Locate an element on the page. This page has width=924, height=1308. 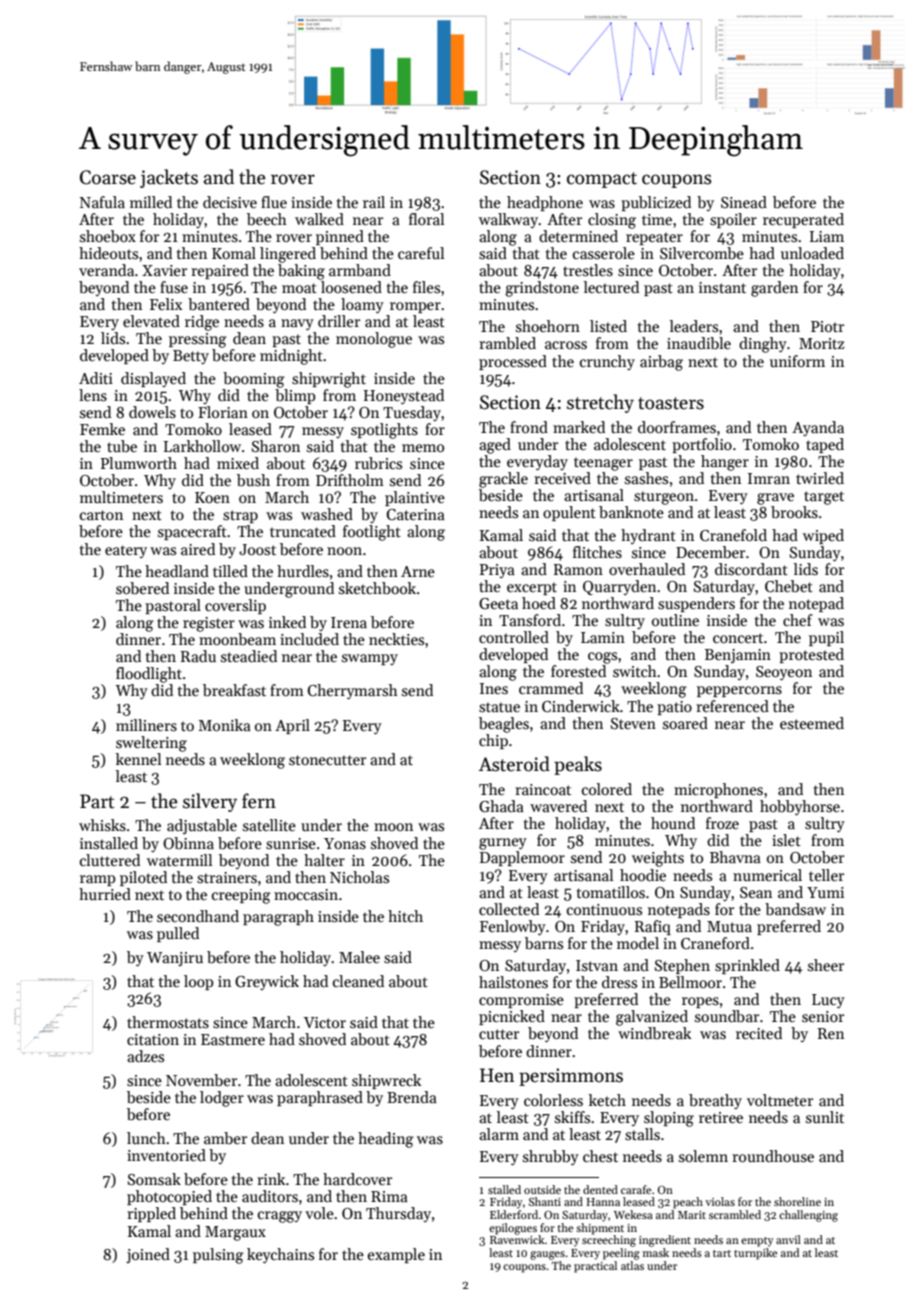
armband is located at coordinates (360, 270).
